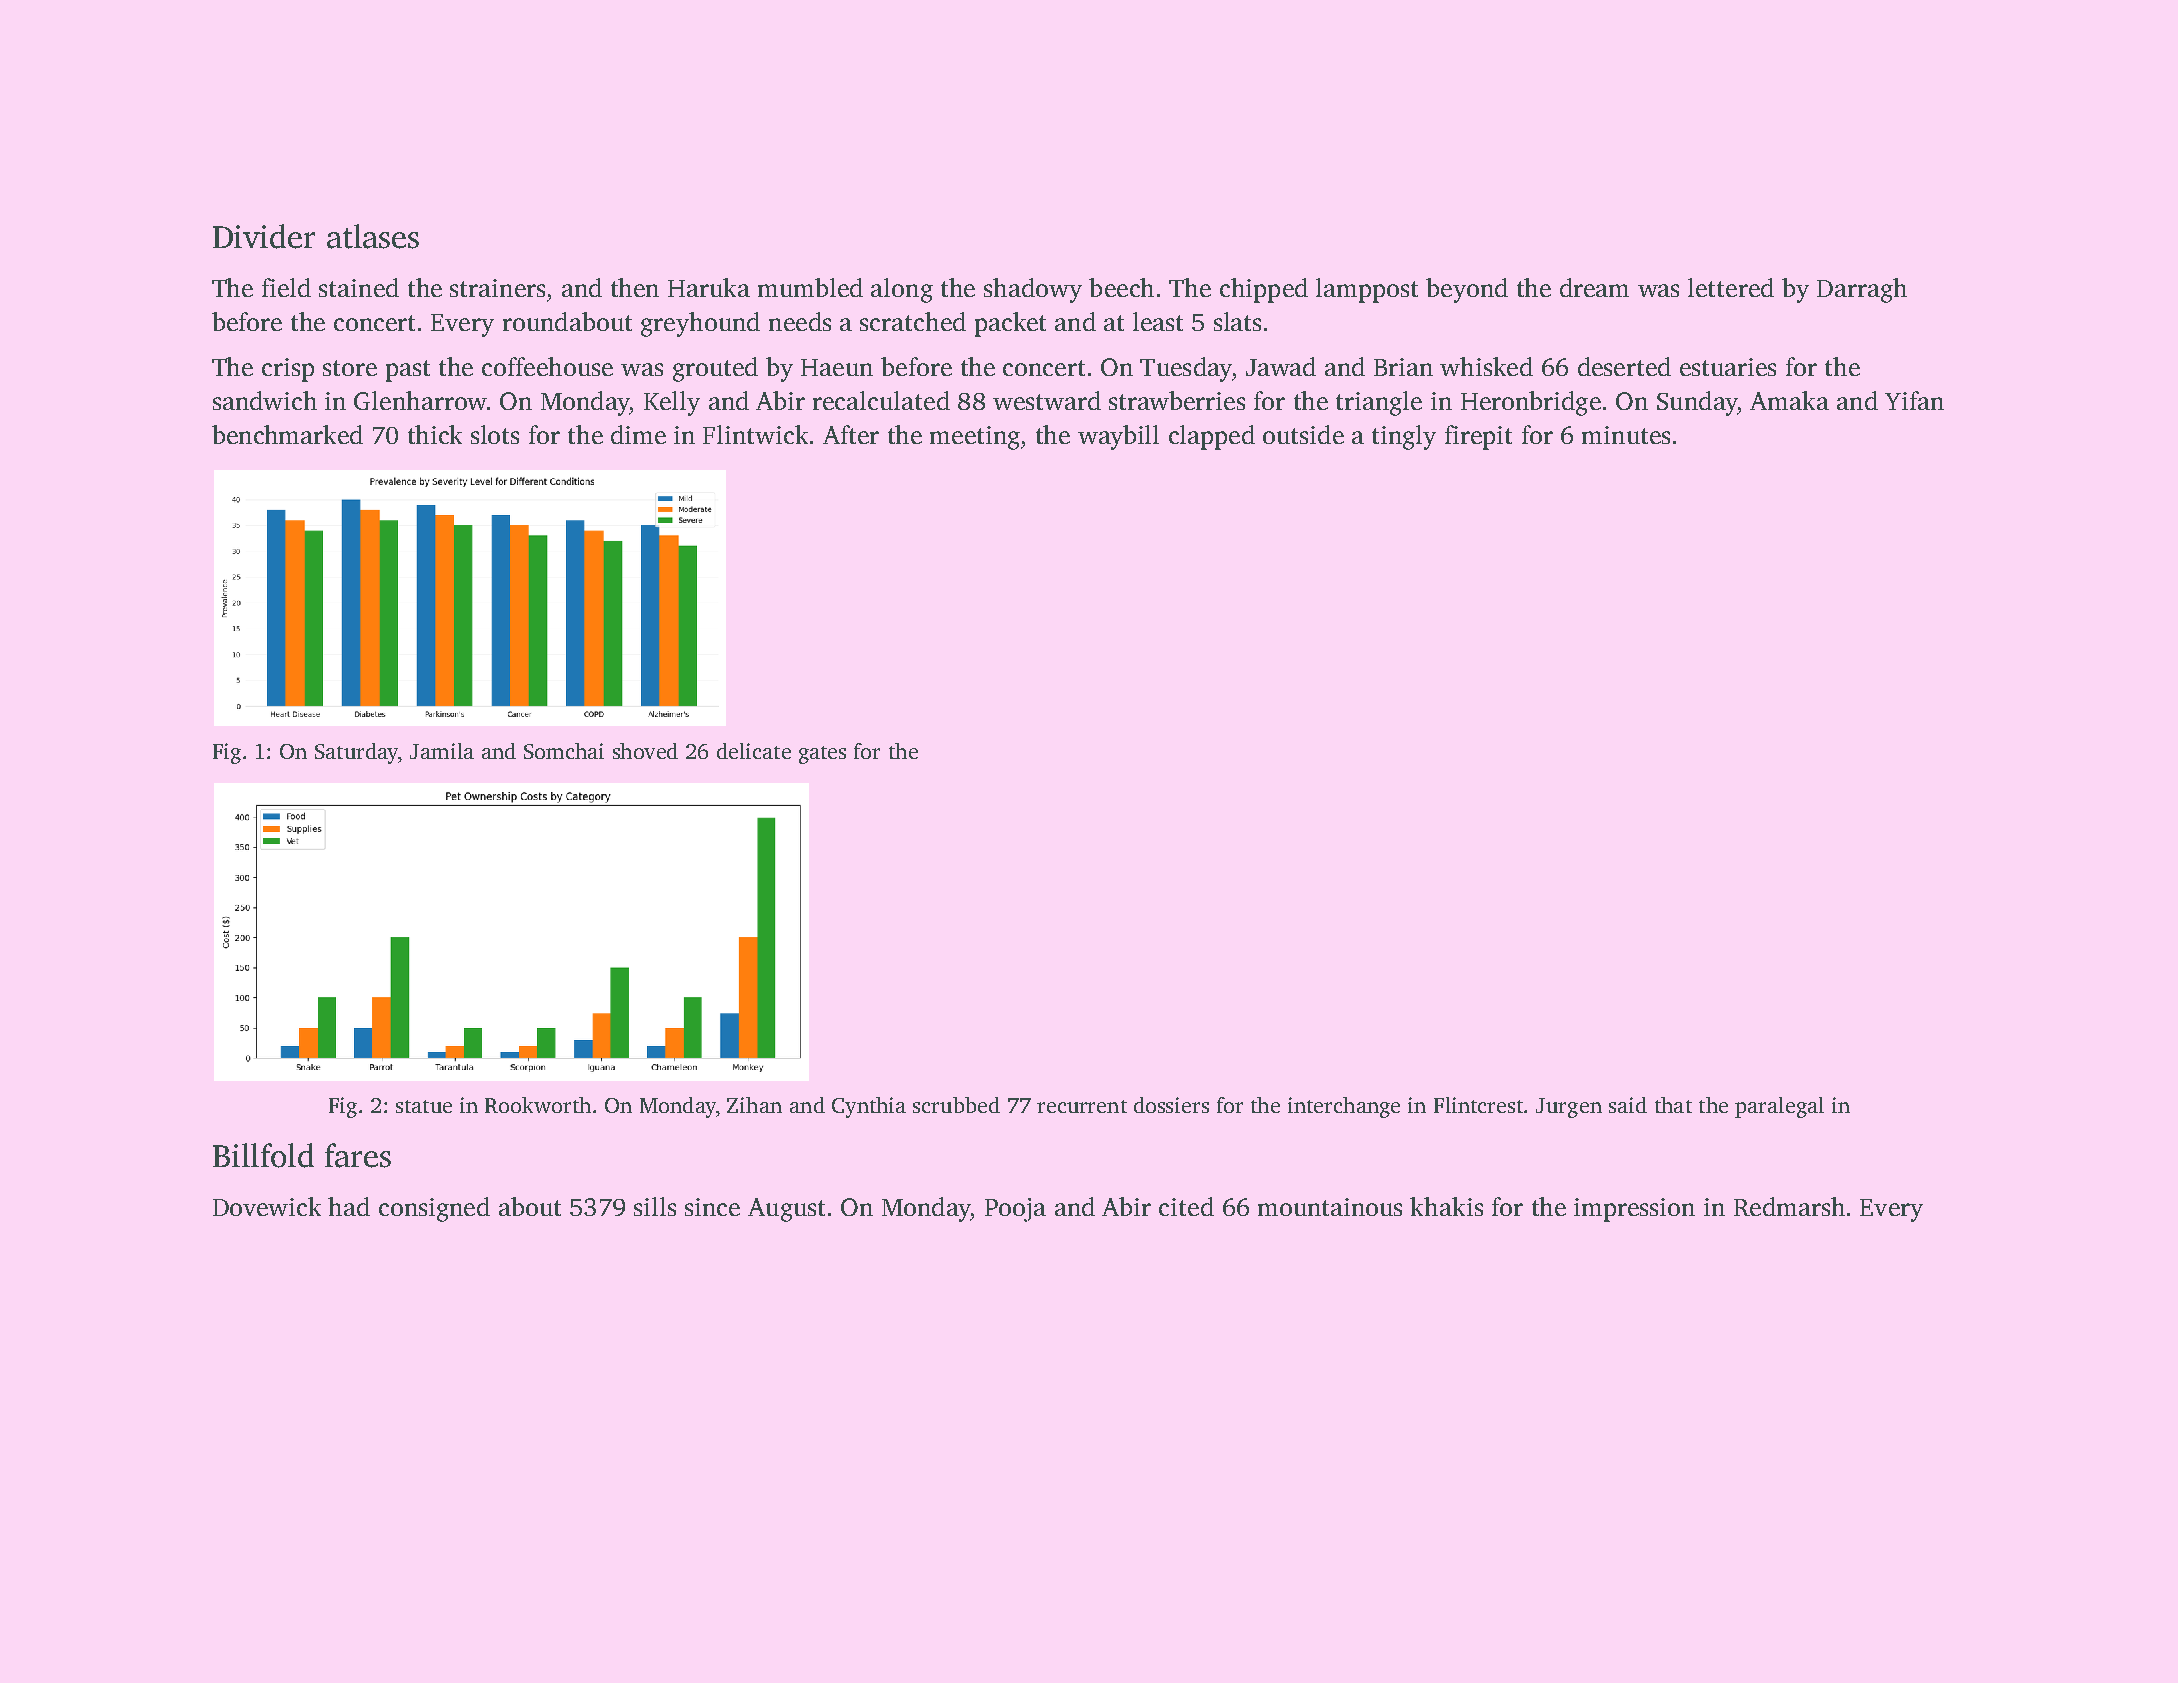 Image resolution: width=2178 pixels, height=1683 pixels. Describe the element at coordinates (1914, 400) in the document. I see `Yifan` at that location.
